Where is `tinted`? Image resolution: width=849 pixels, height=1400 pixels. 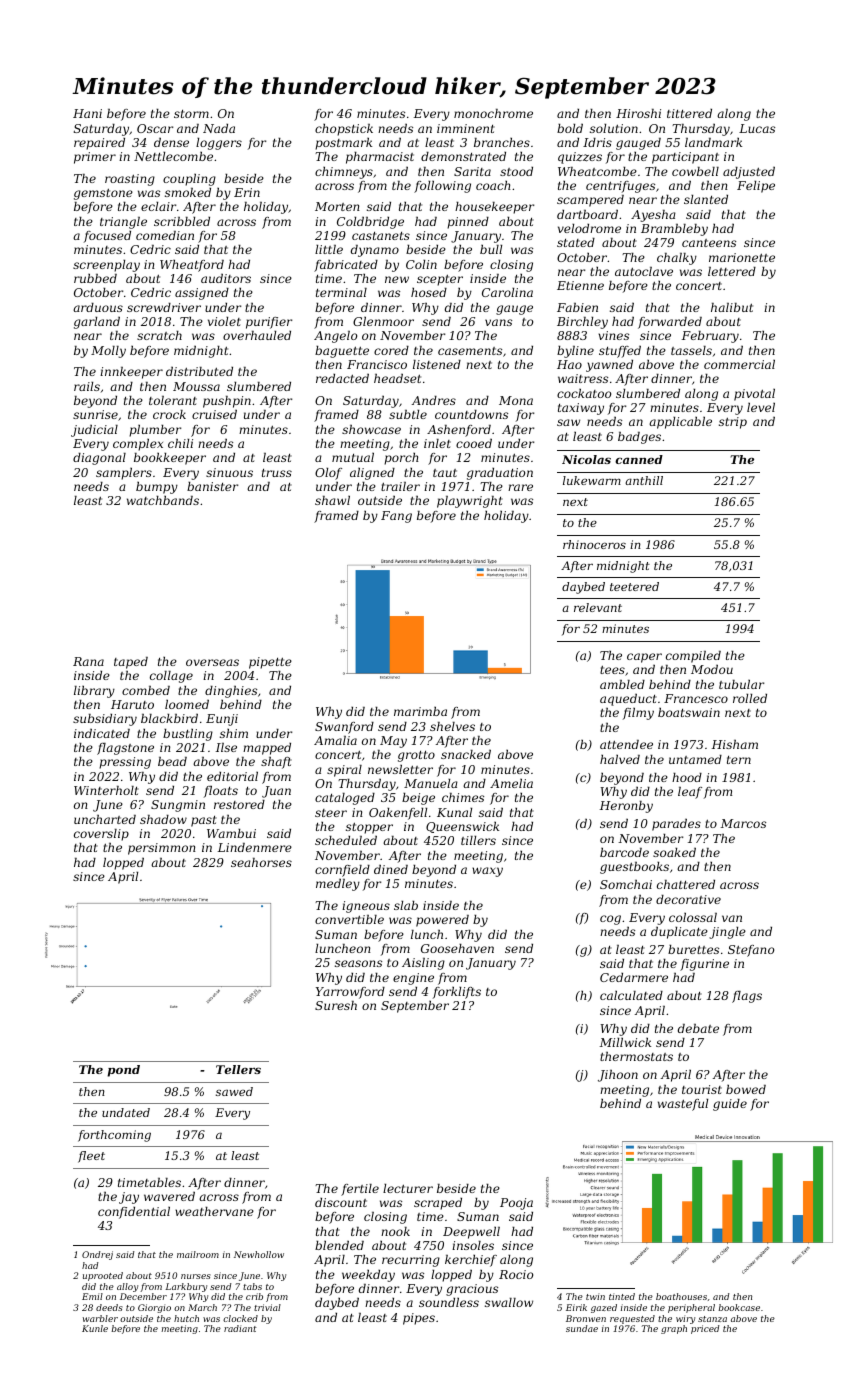
tinted is located at coordinates (622, 1296).
